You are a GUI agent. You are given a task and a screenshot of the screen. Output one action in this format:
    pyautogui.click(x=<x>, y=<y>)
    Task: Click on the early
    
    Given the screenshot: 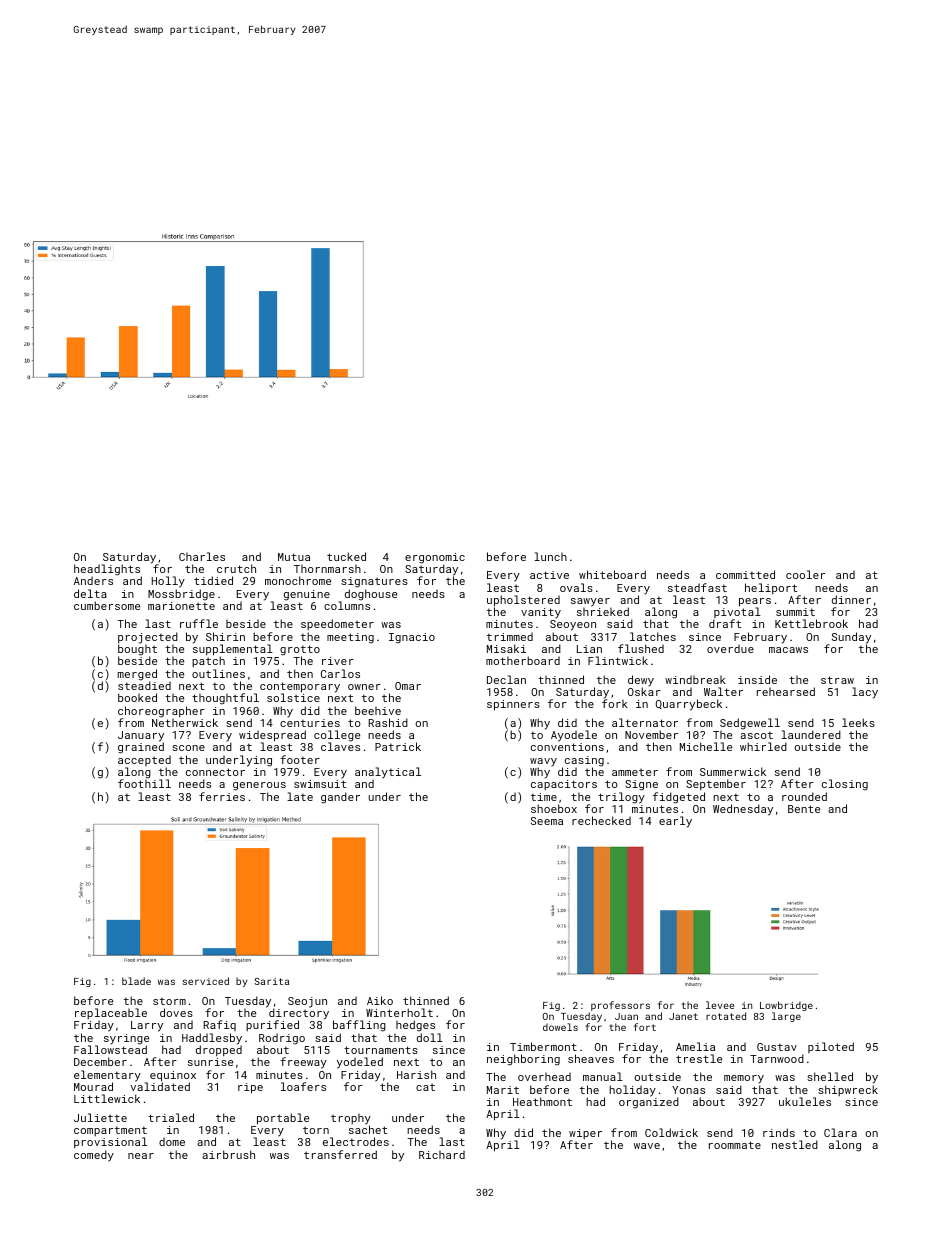 What is the action you would take?
    pyautogui.click(x=675, y=822)
